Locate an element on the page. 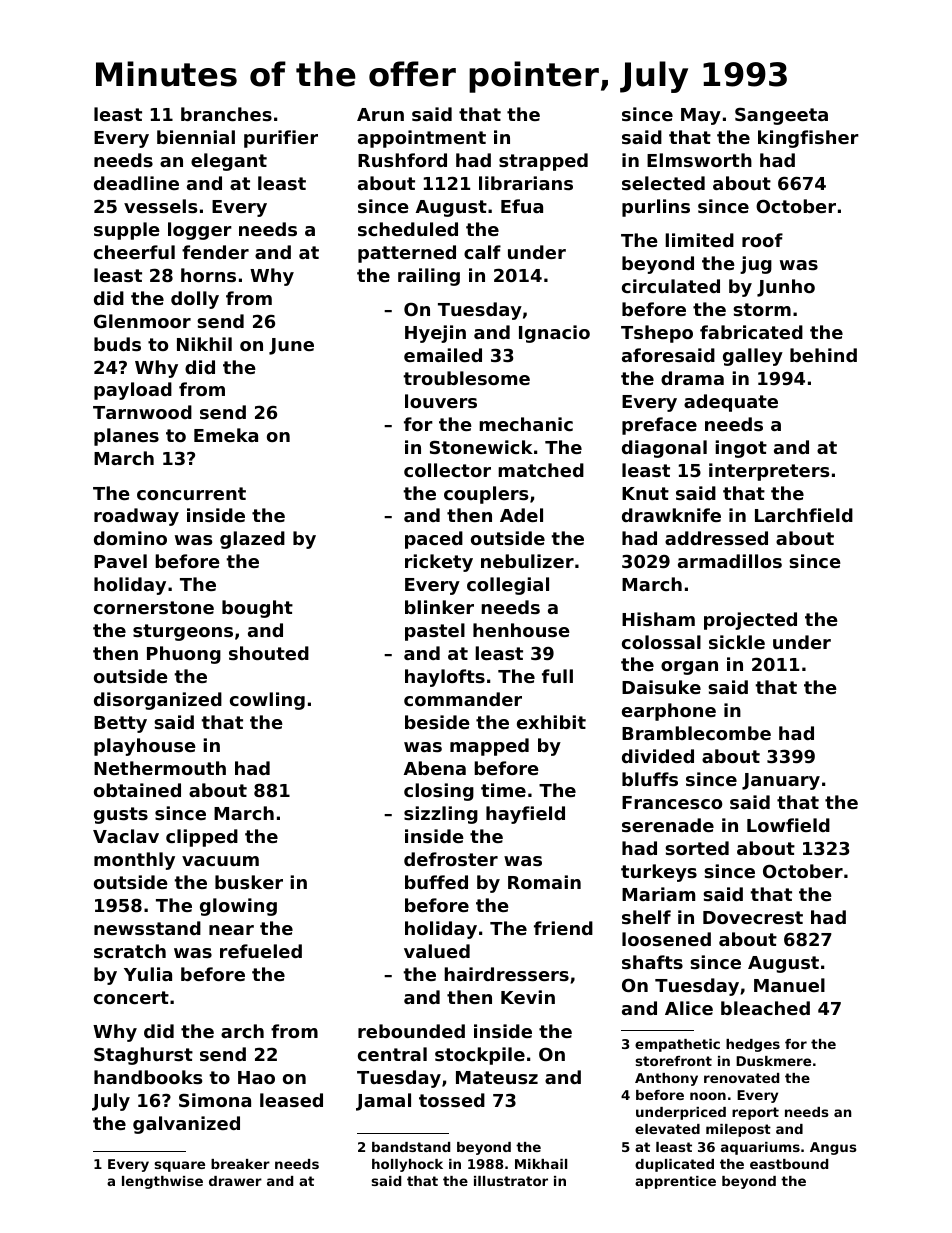  storm is located at coordinates (762, 309).
